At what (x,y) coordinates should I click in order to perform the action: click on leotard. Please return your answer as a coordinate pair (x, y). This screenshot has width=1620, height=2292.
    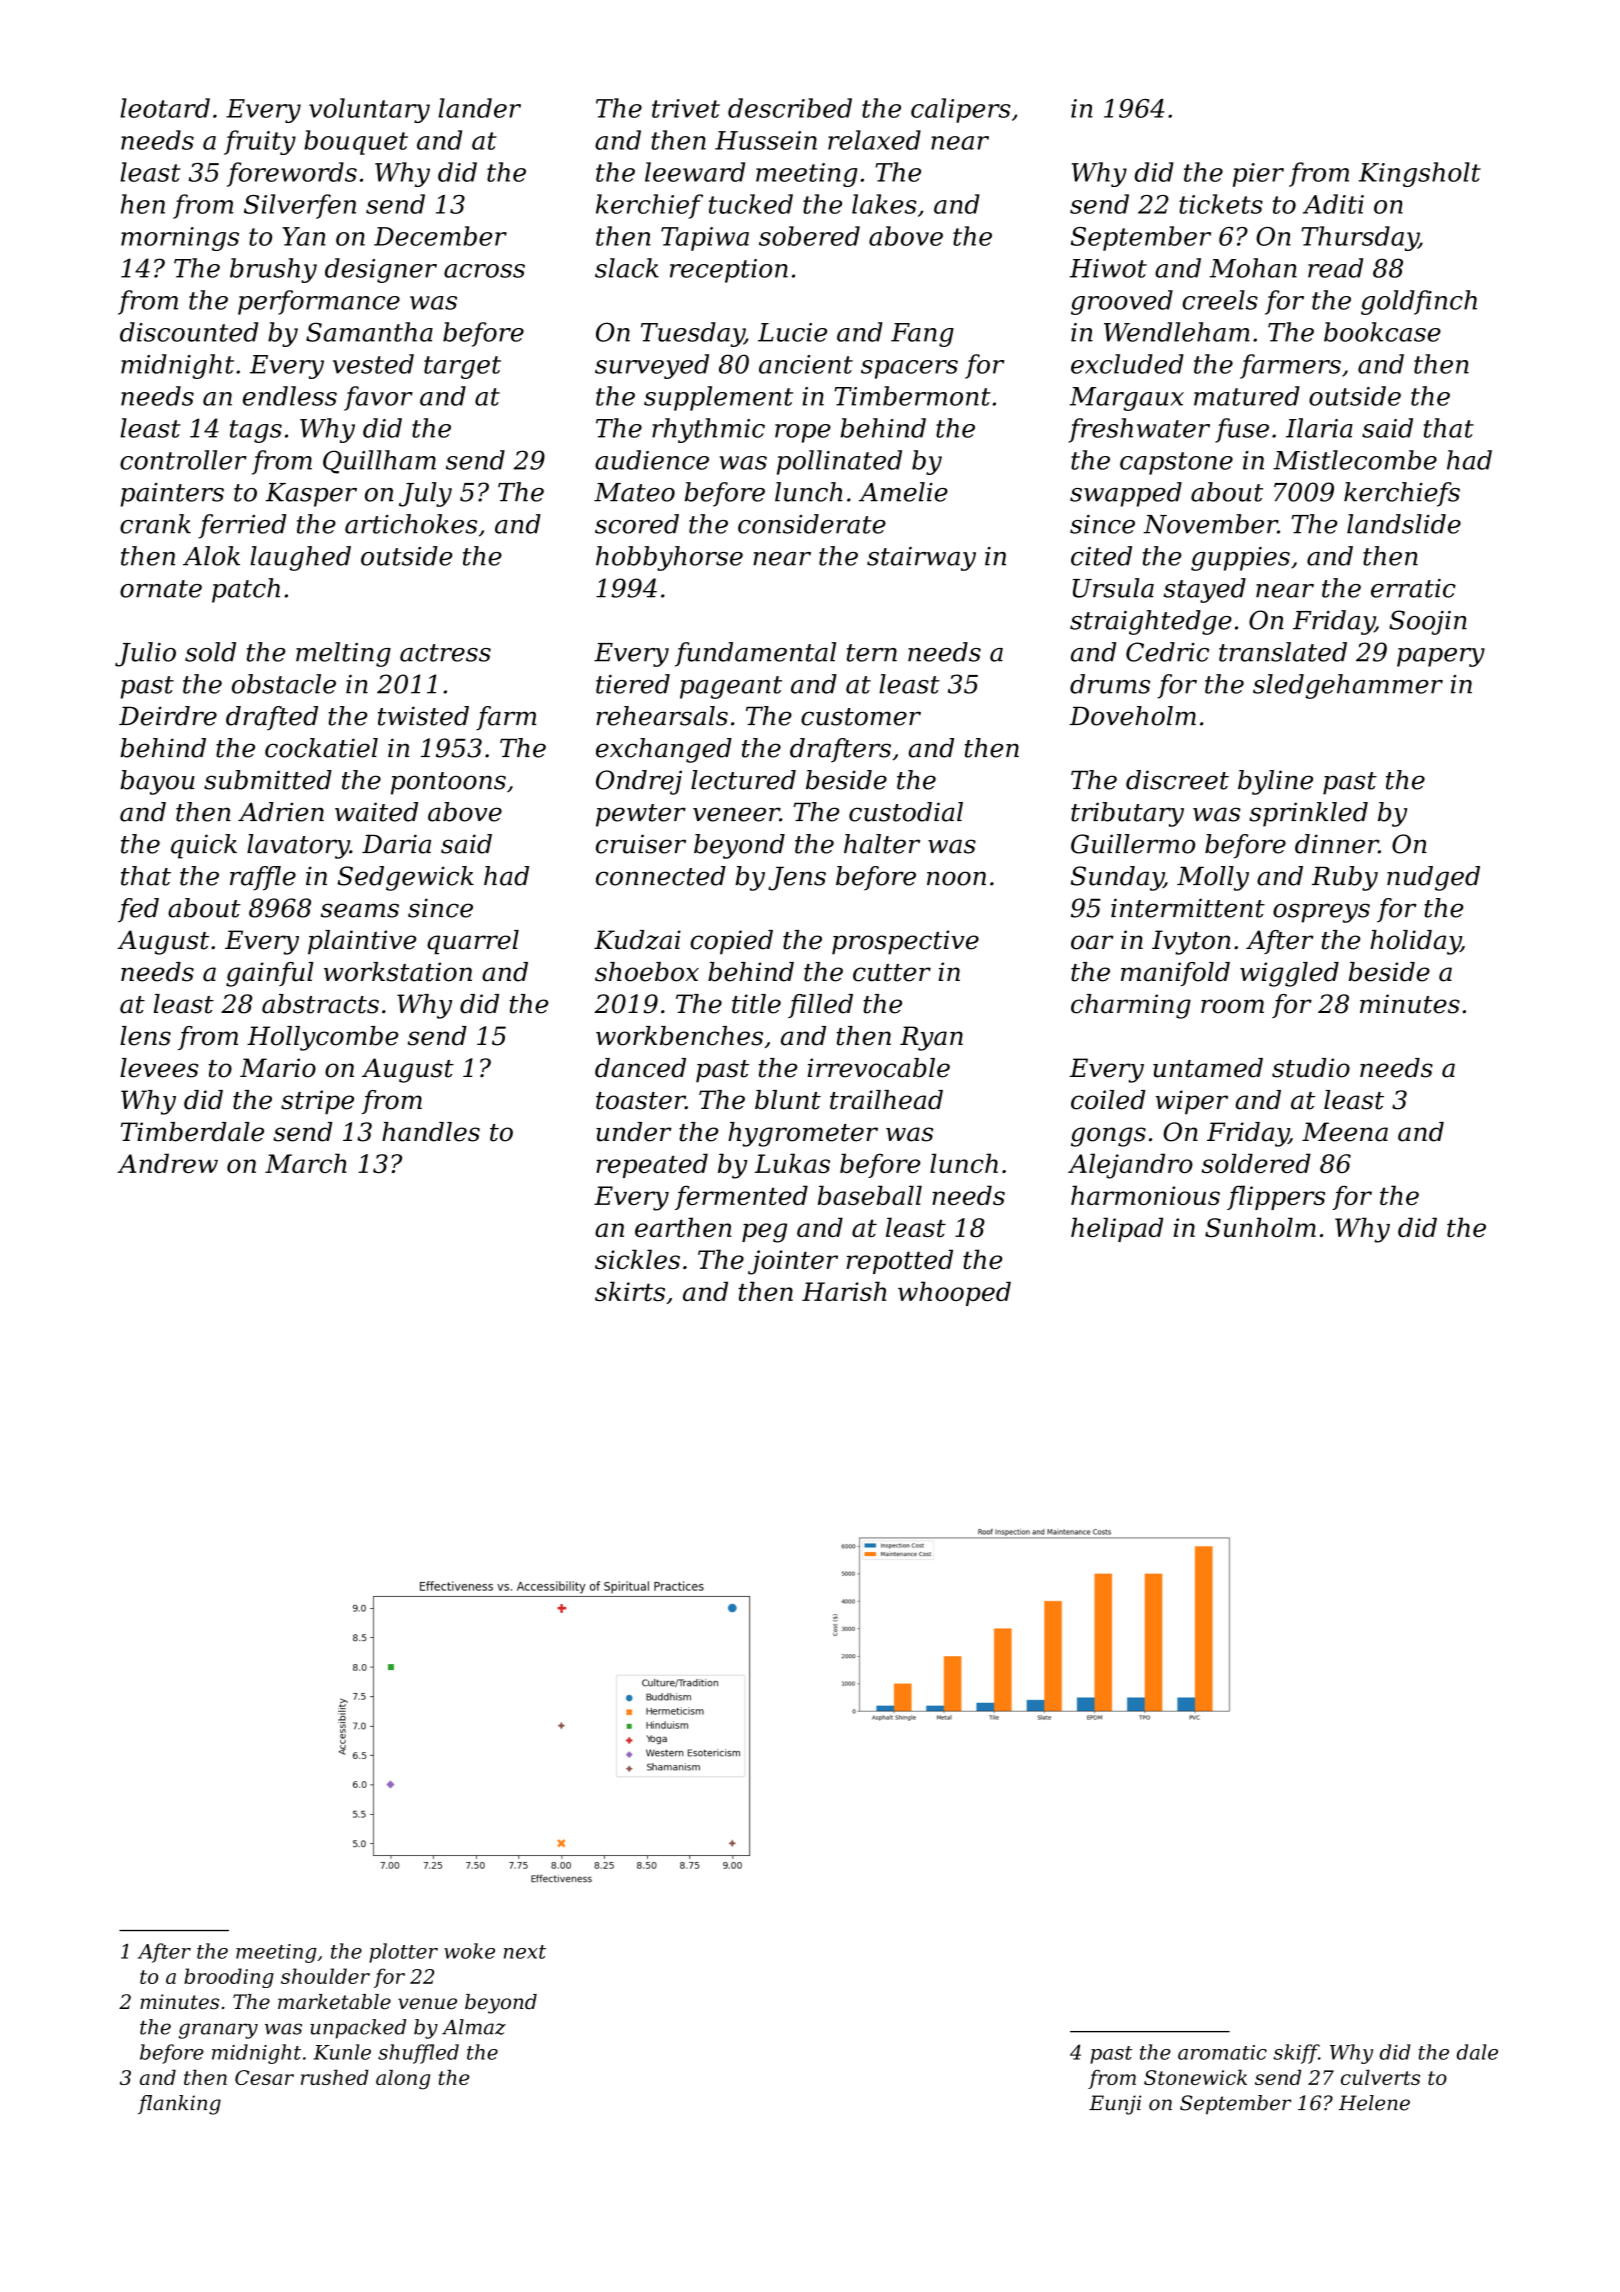
    Looking at the image, I should click on (165, 108).
